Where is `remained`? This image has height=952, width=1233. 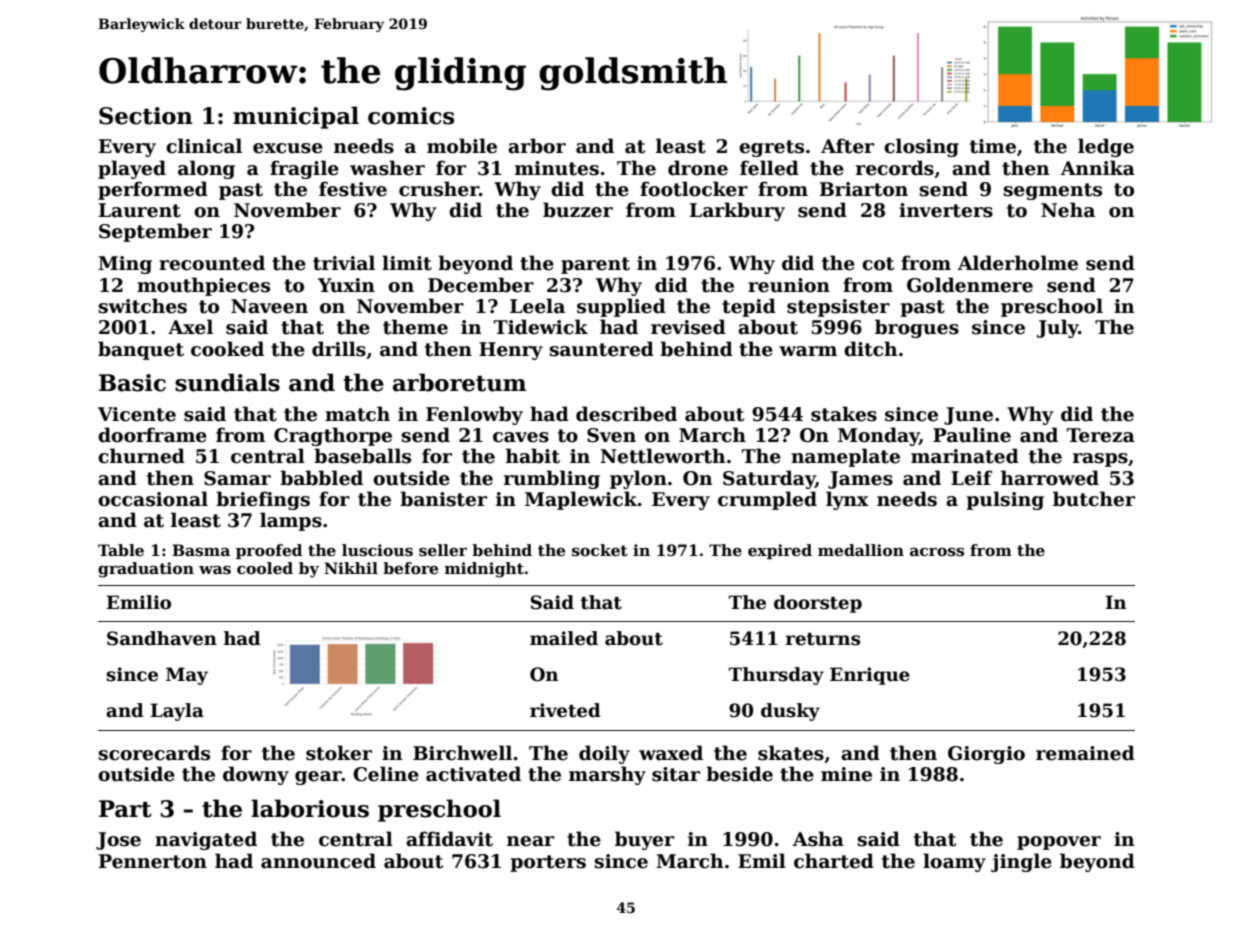
remained is located at coordinates (1085, 753).
